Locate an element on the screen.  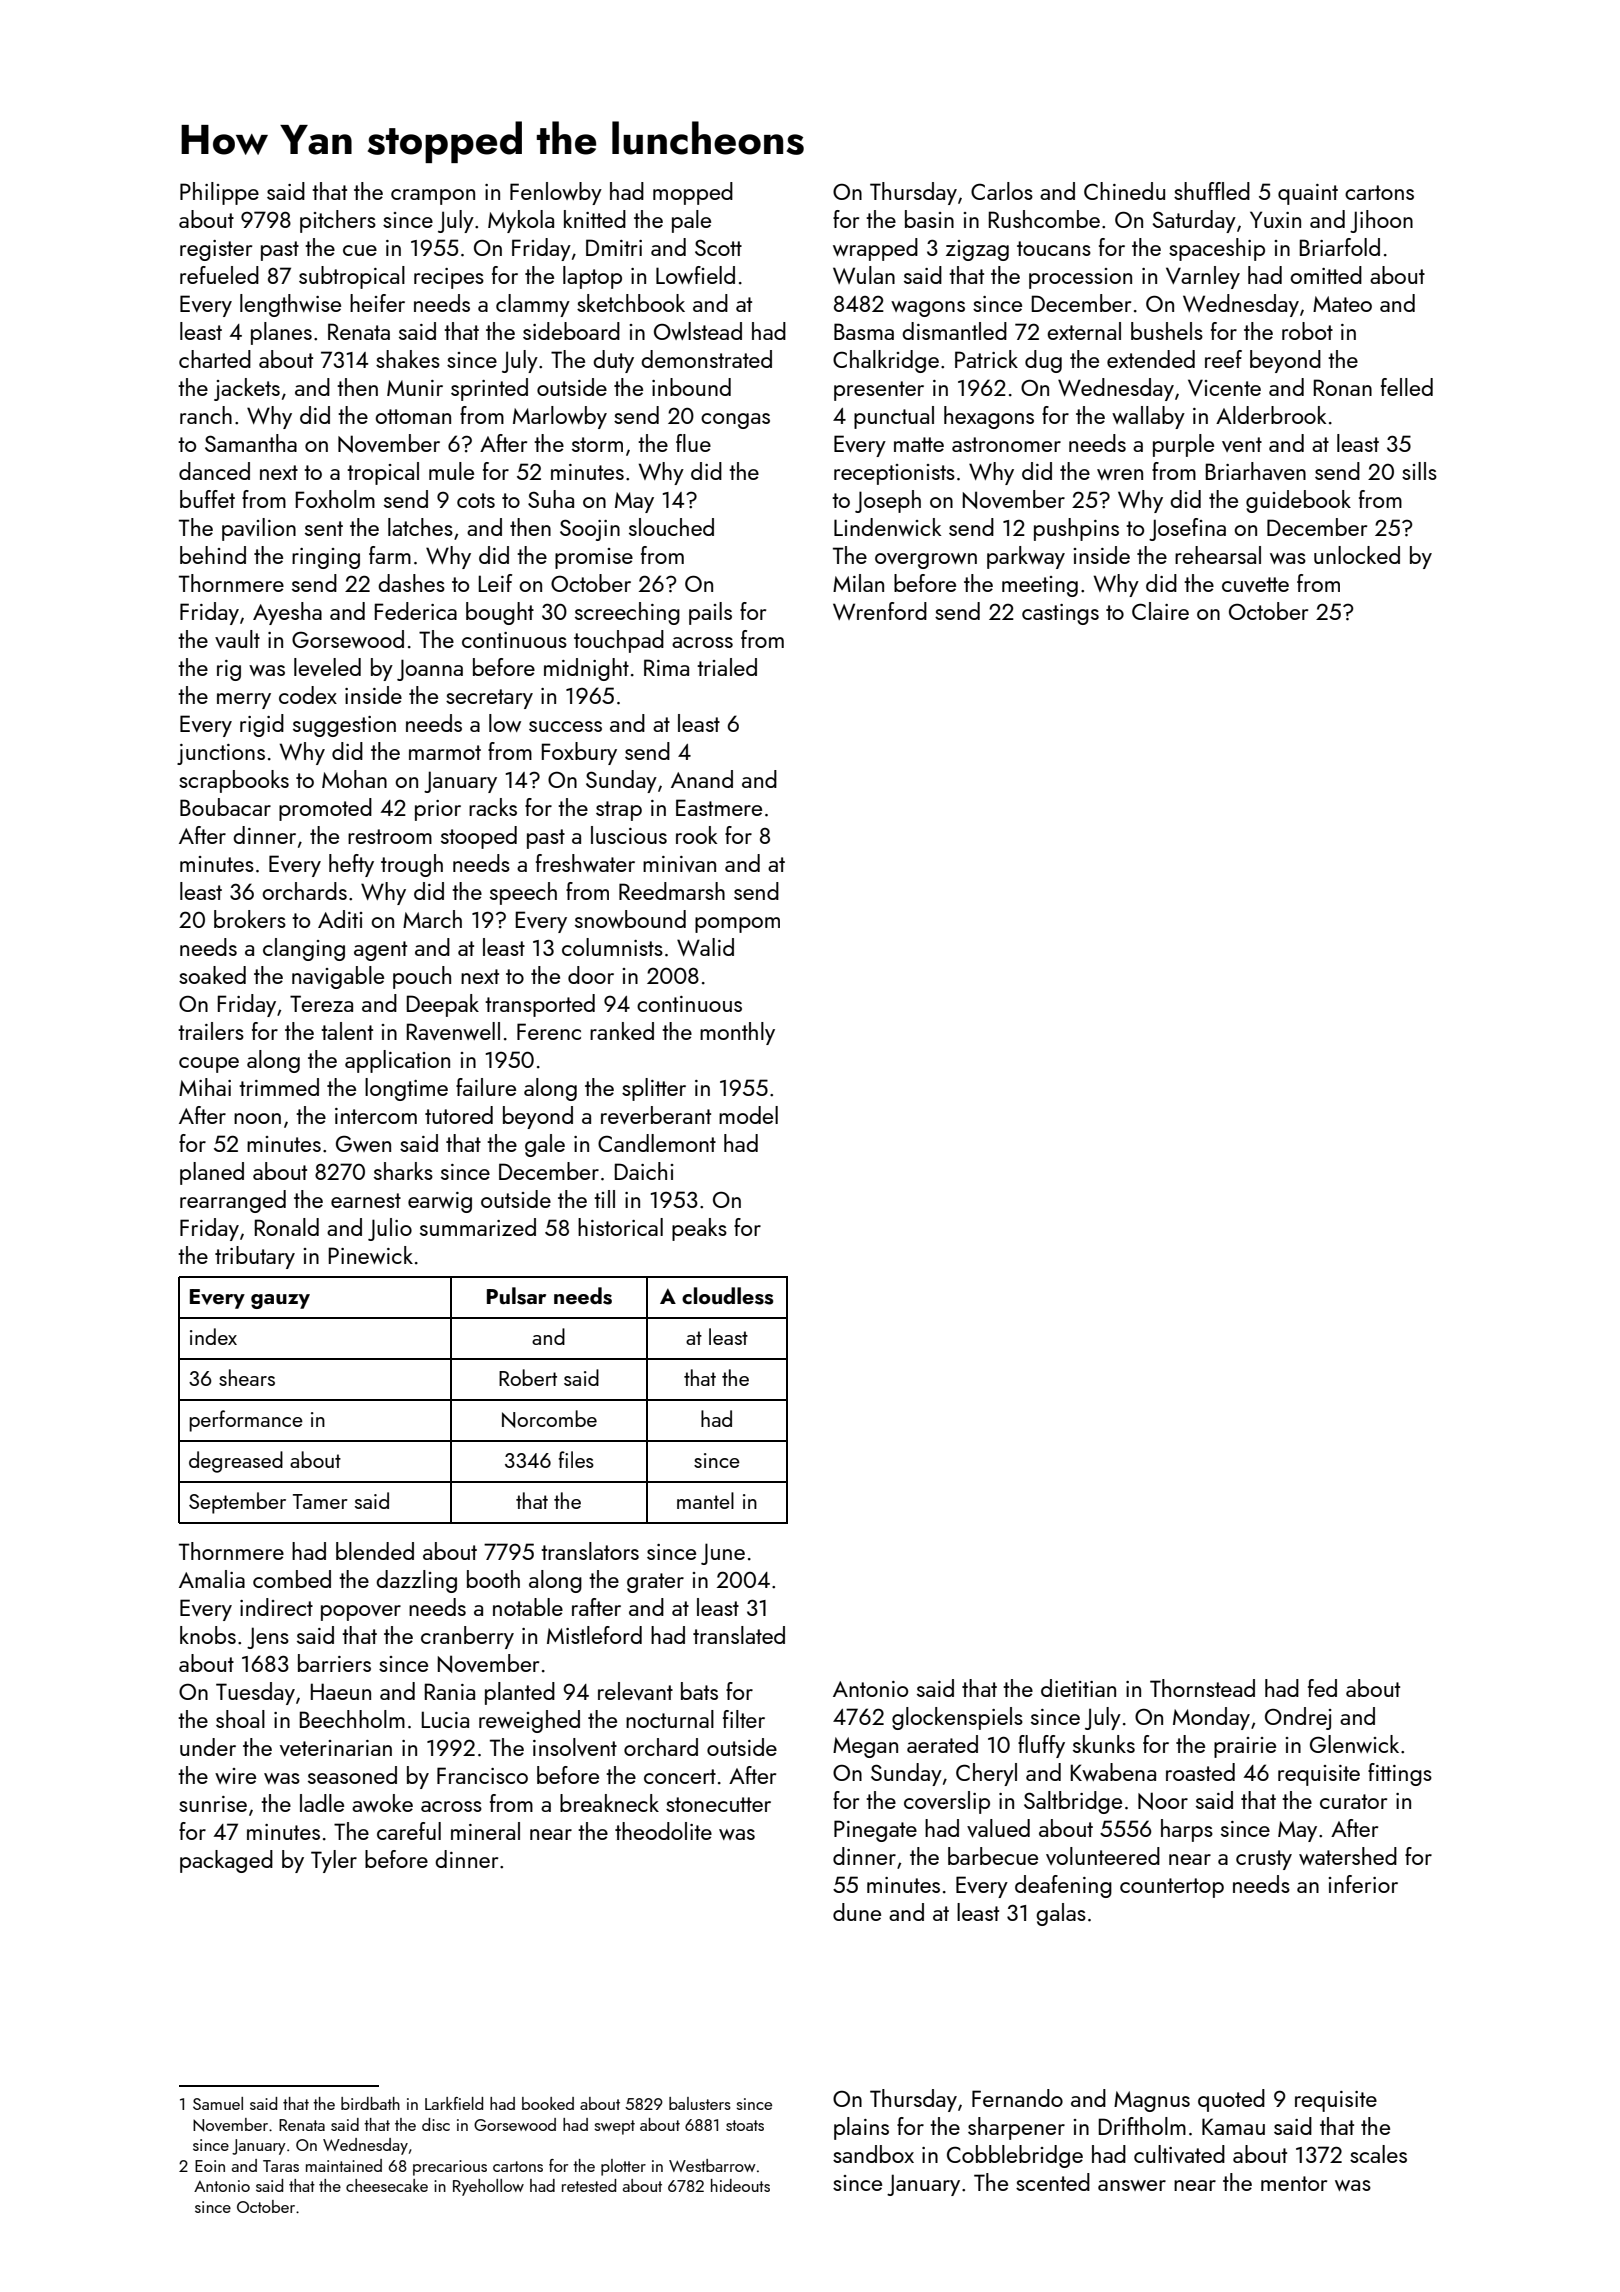
model is located at coordinates (748, 1115).
